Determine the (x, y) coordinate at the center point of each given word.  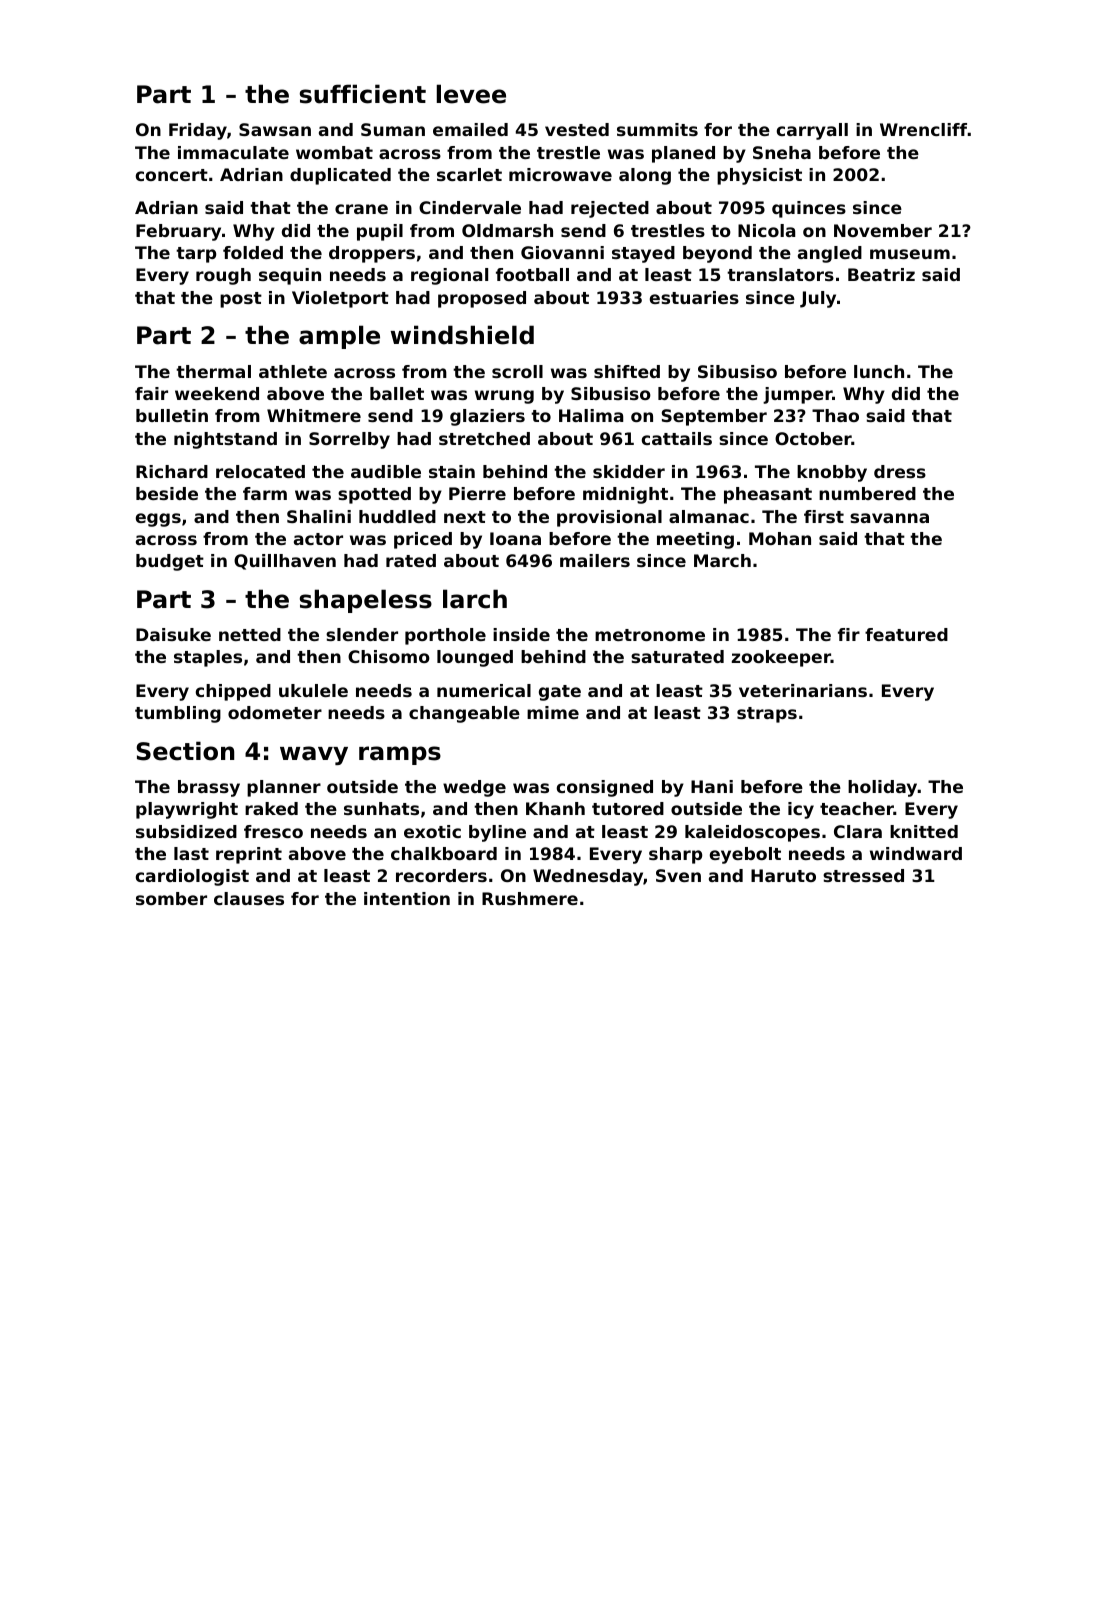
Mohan (780, 538)
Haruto (783, 875)
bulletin (172, 415)
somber (171, 898)
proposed (482, 299)
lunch (879, 371)
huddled (397, 516)
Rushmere (530, 898)
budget (170, 562)
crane (361, 209)
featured (906, 634)
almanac (709, 516)
